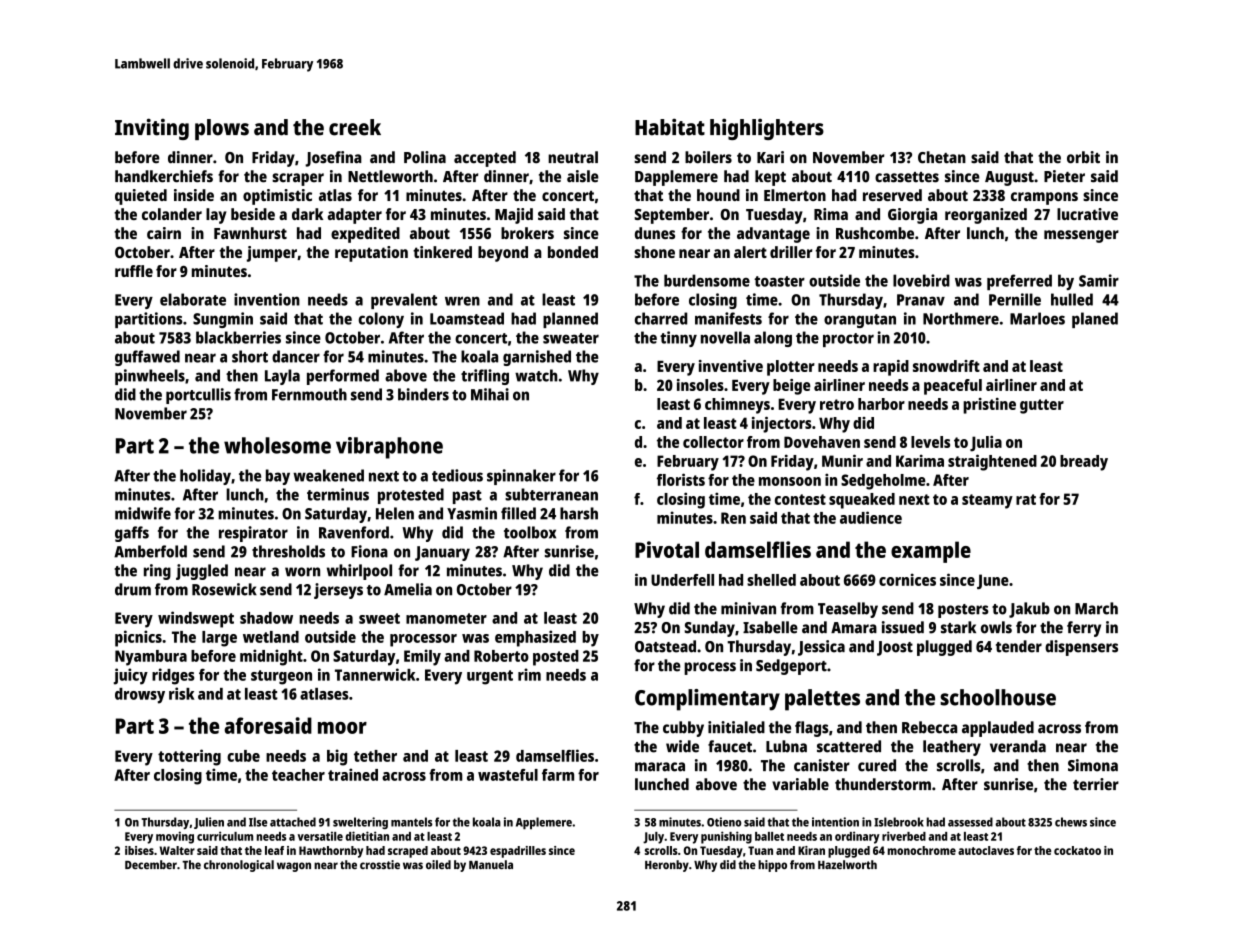 This image has height=952, width=1233. I want to click on highlighters, so click(767, 129).
